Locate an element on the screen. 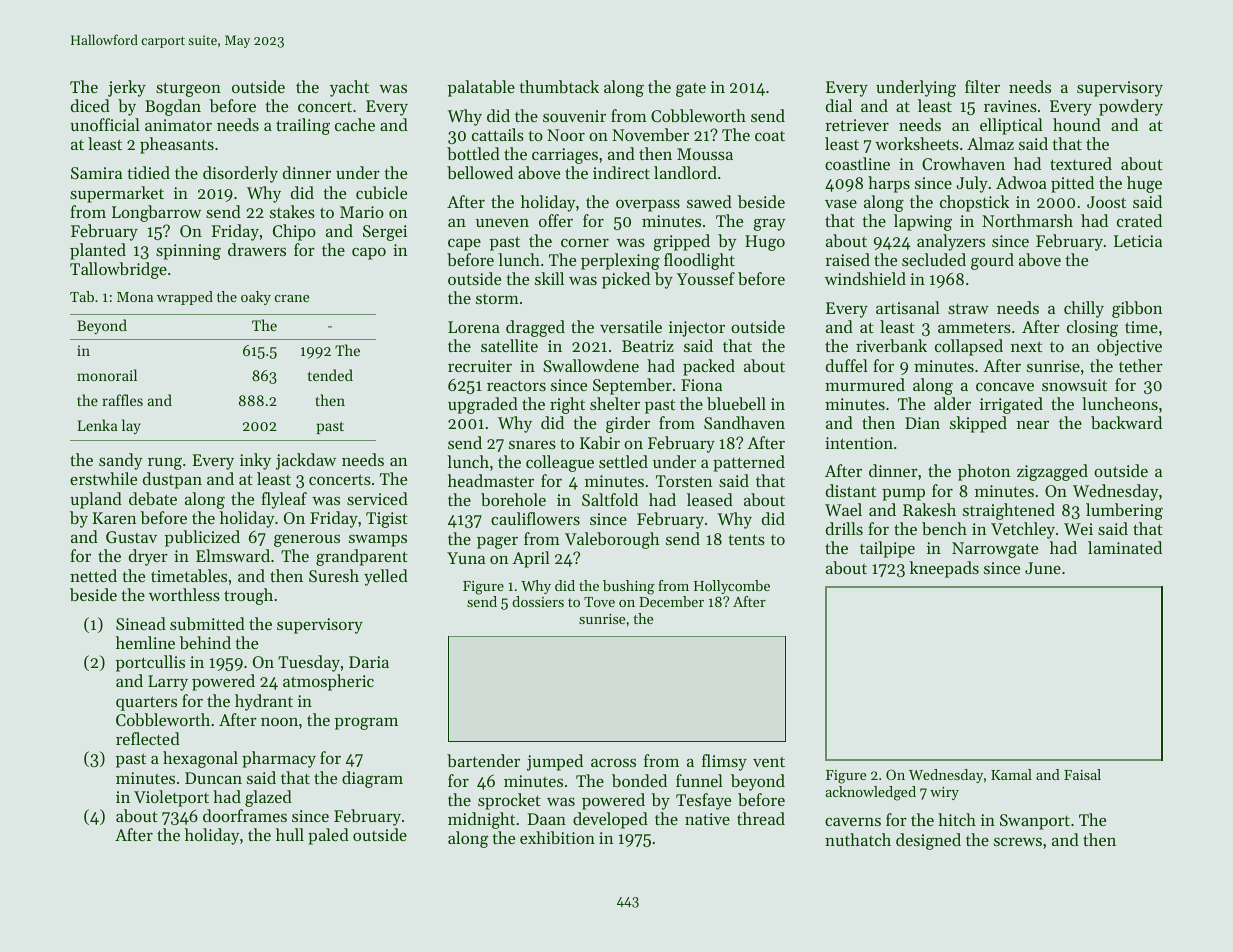 The image size is (1233, 952). tended is located at coordinates (330, 375).
